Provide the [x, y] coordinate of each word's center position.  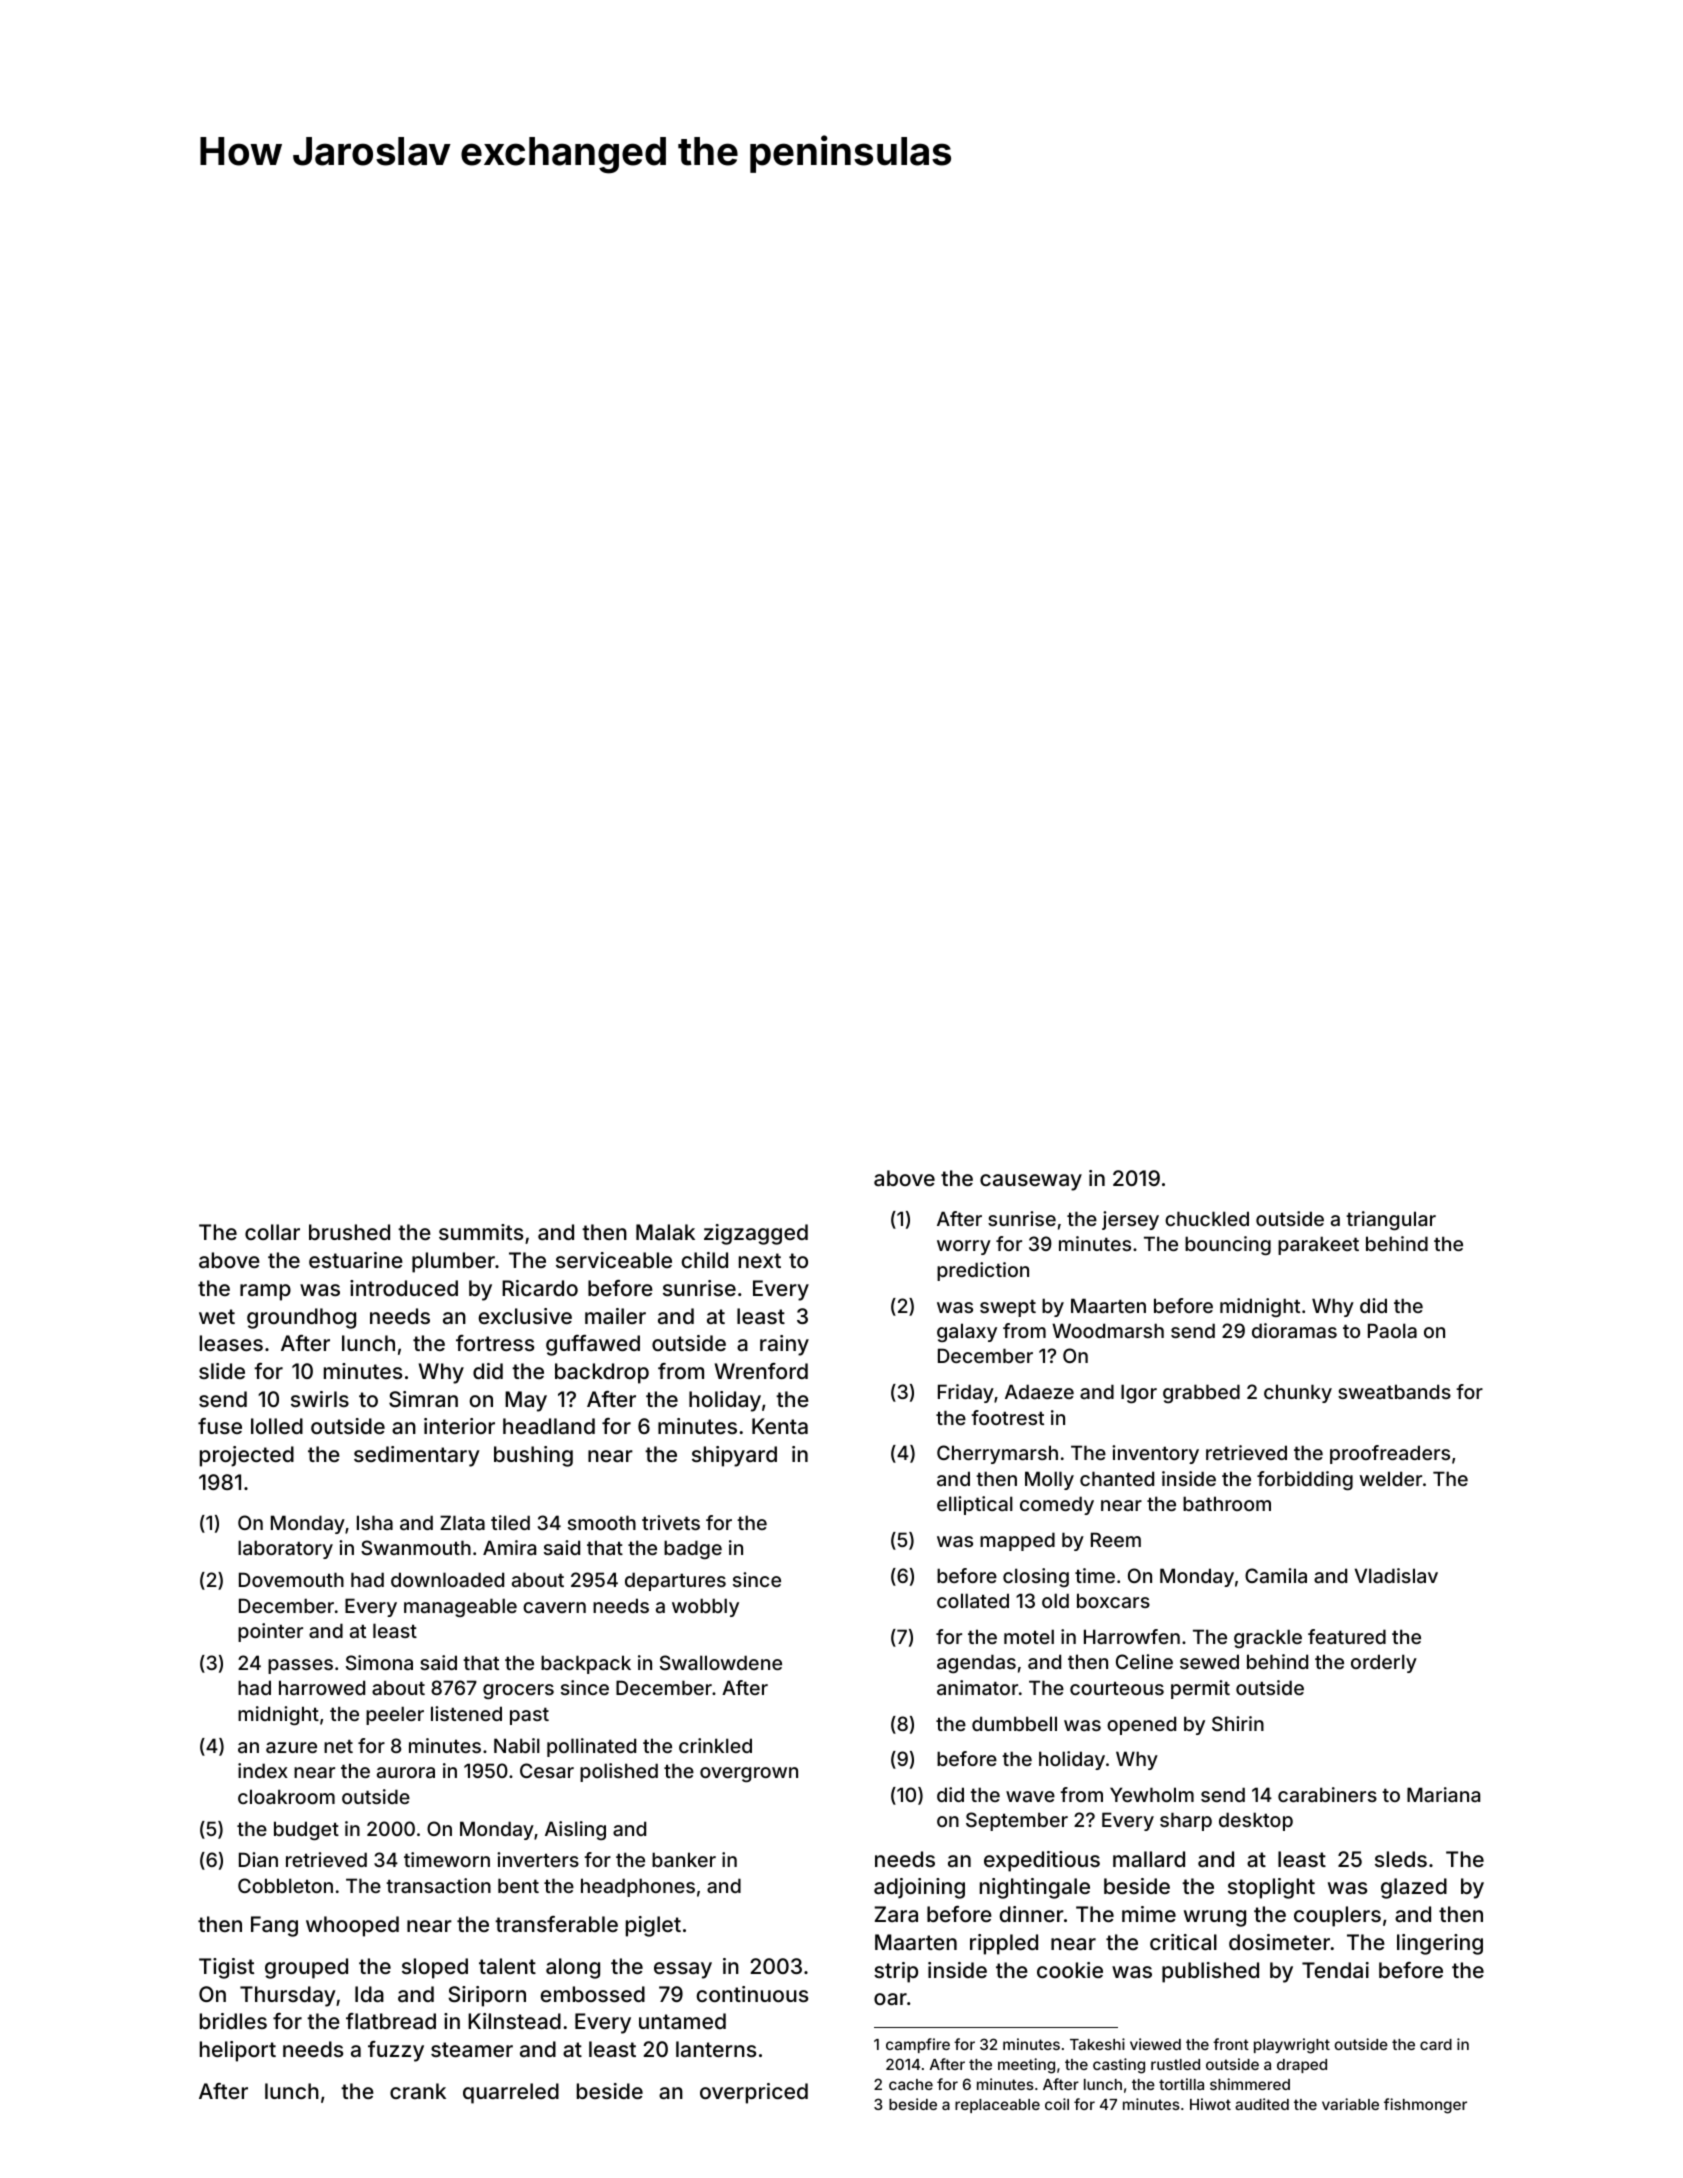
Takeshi [1097, 2044]
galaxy [967, 1332]
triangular [1391, 1220]
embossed [593, 1994]
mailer [615, 1316]
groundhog [301, 1318]
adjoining [919, 1888]
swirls [320, 1399]
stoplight [1271, 1888]
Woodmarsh [1108, 1330]
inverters [538, 1859]
